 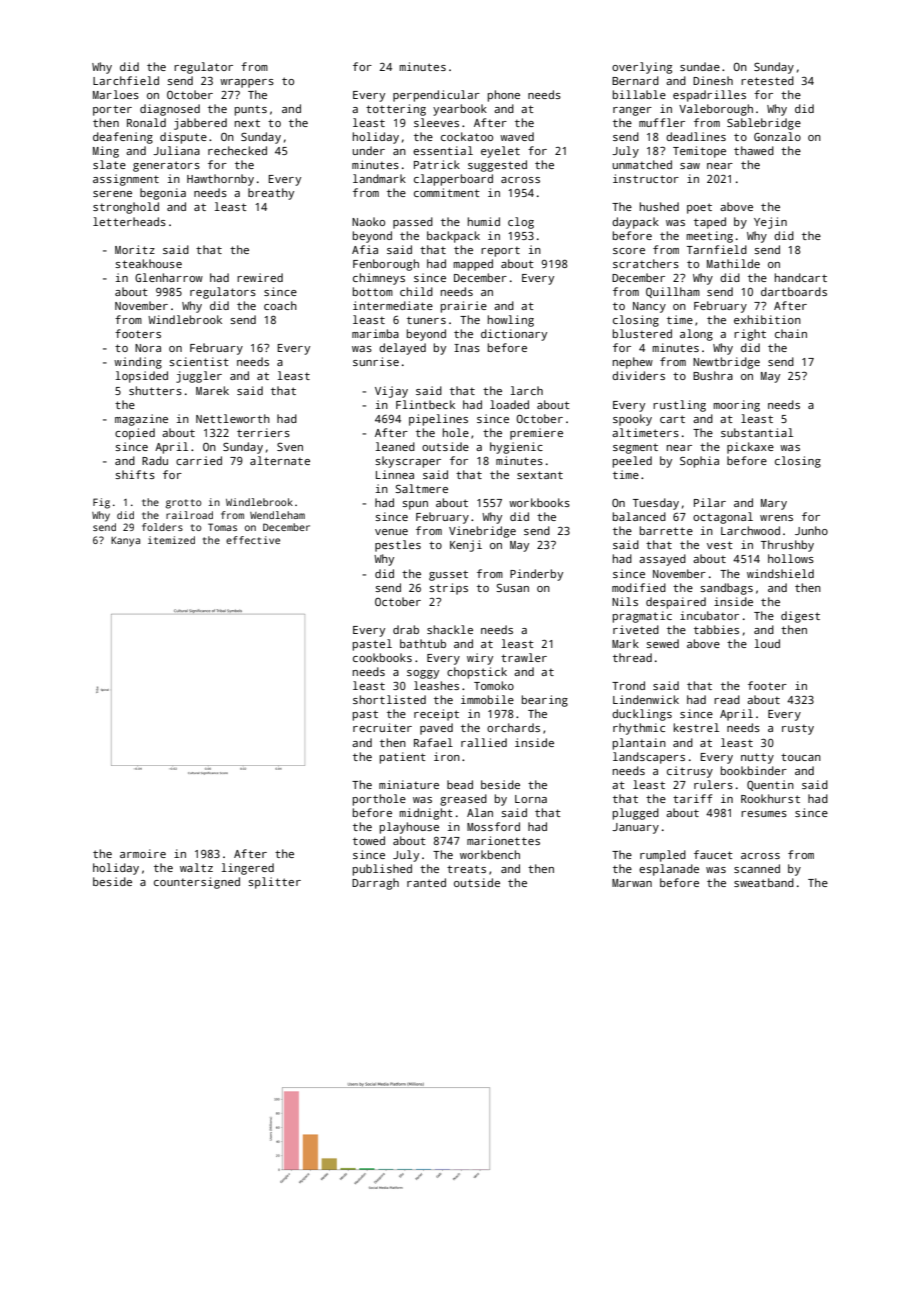 I want to click on copied, so click(x=135, y=434).
